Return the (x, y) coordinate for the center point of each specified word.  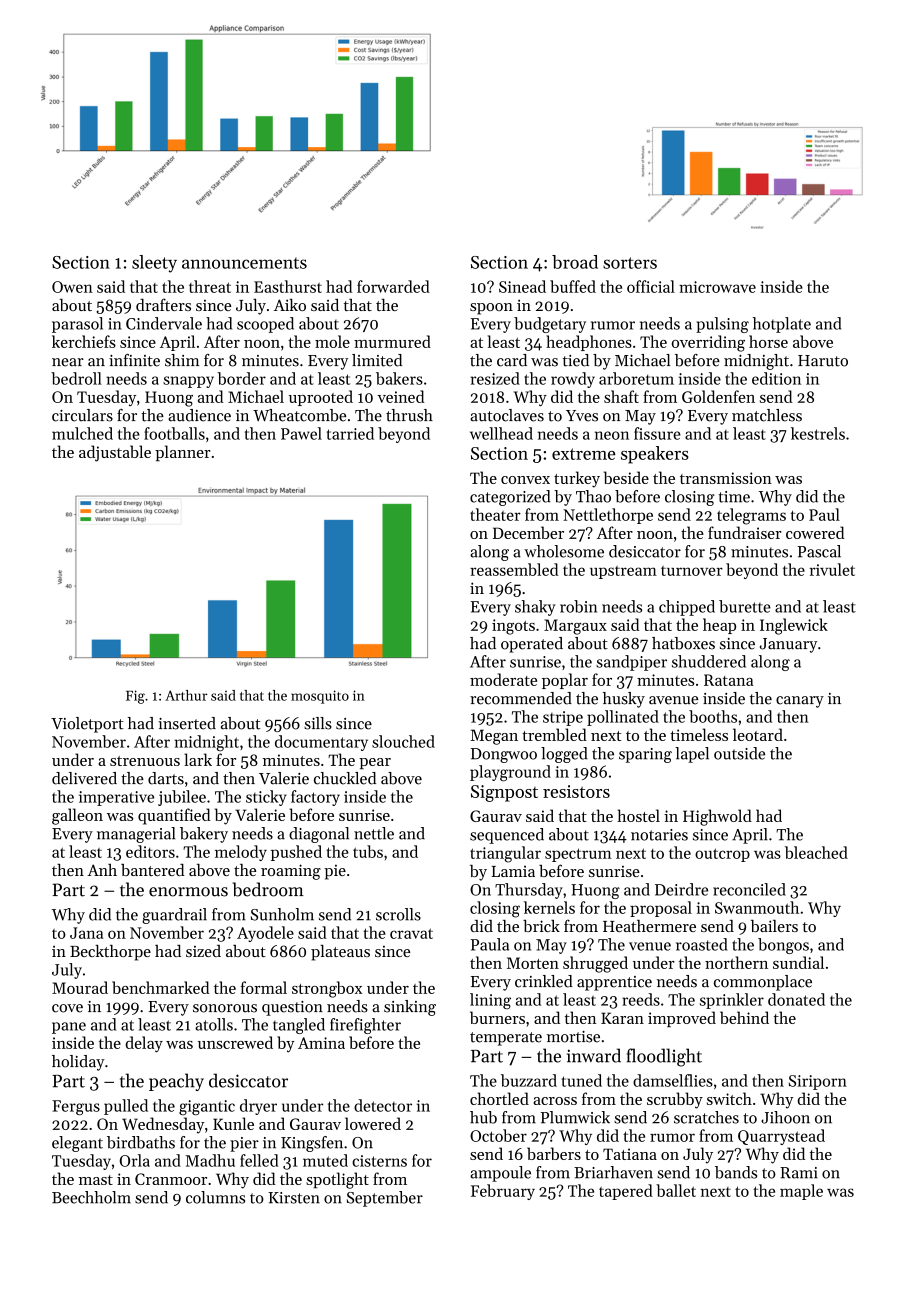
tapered (626, 1192)
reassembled (514, 569)
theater (495, 514)
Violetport (87, 725)
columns (215, 1197)
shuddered (709, 661)
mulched (82, 433)
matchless (767, 415)
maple (801, 1192)
